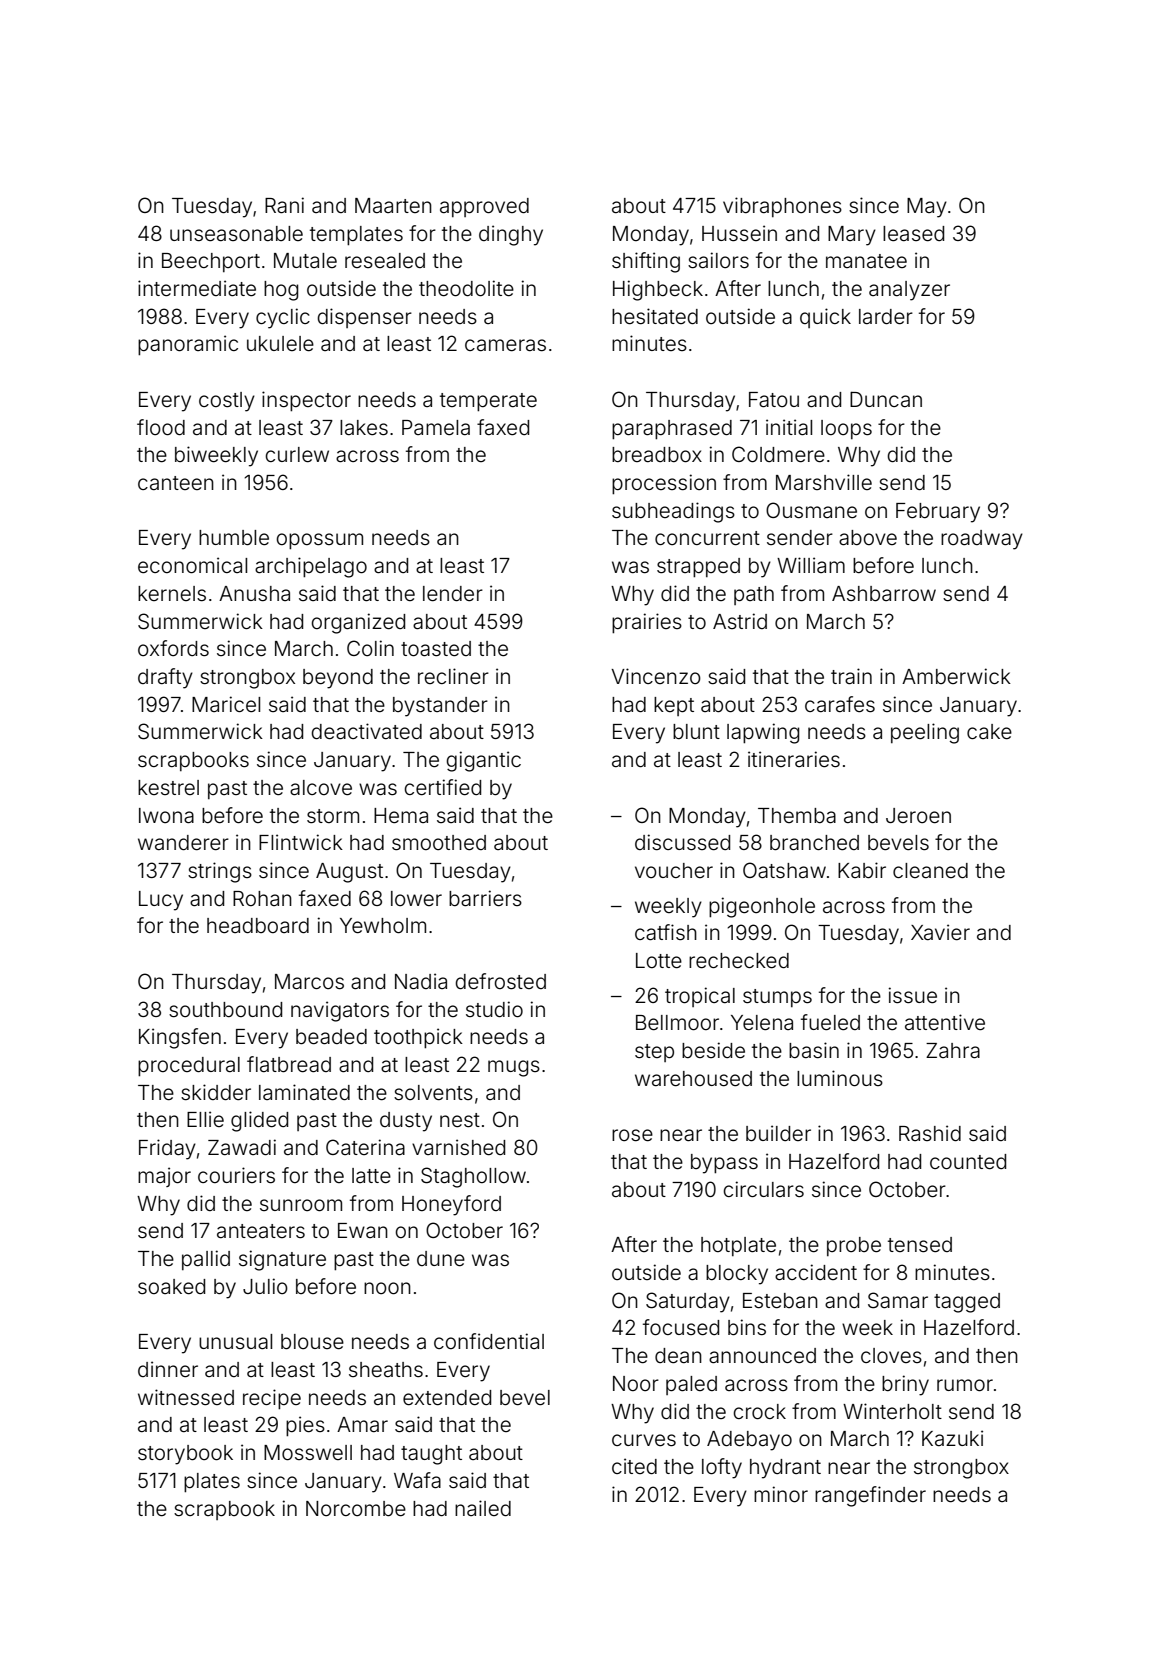 The height and width of the document is (1654, 1165). What do you see at coordinates (927, 208) in the document?
I see `May` at bounding box center [927, 208].
